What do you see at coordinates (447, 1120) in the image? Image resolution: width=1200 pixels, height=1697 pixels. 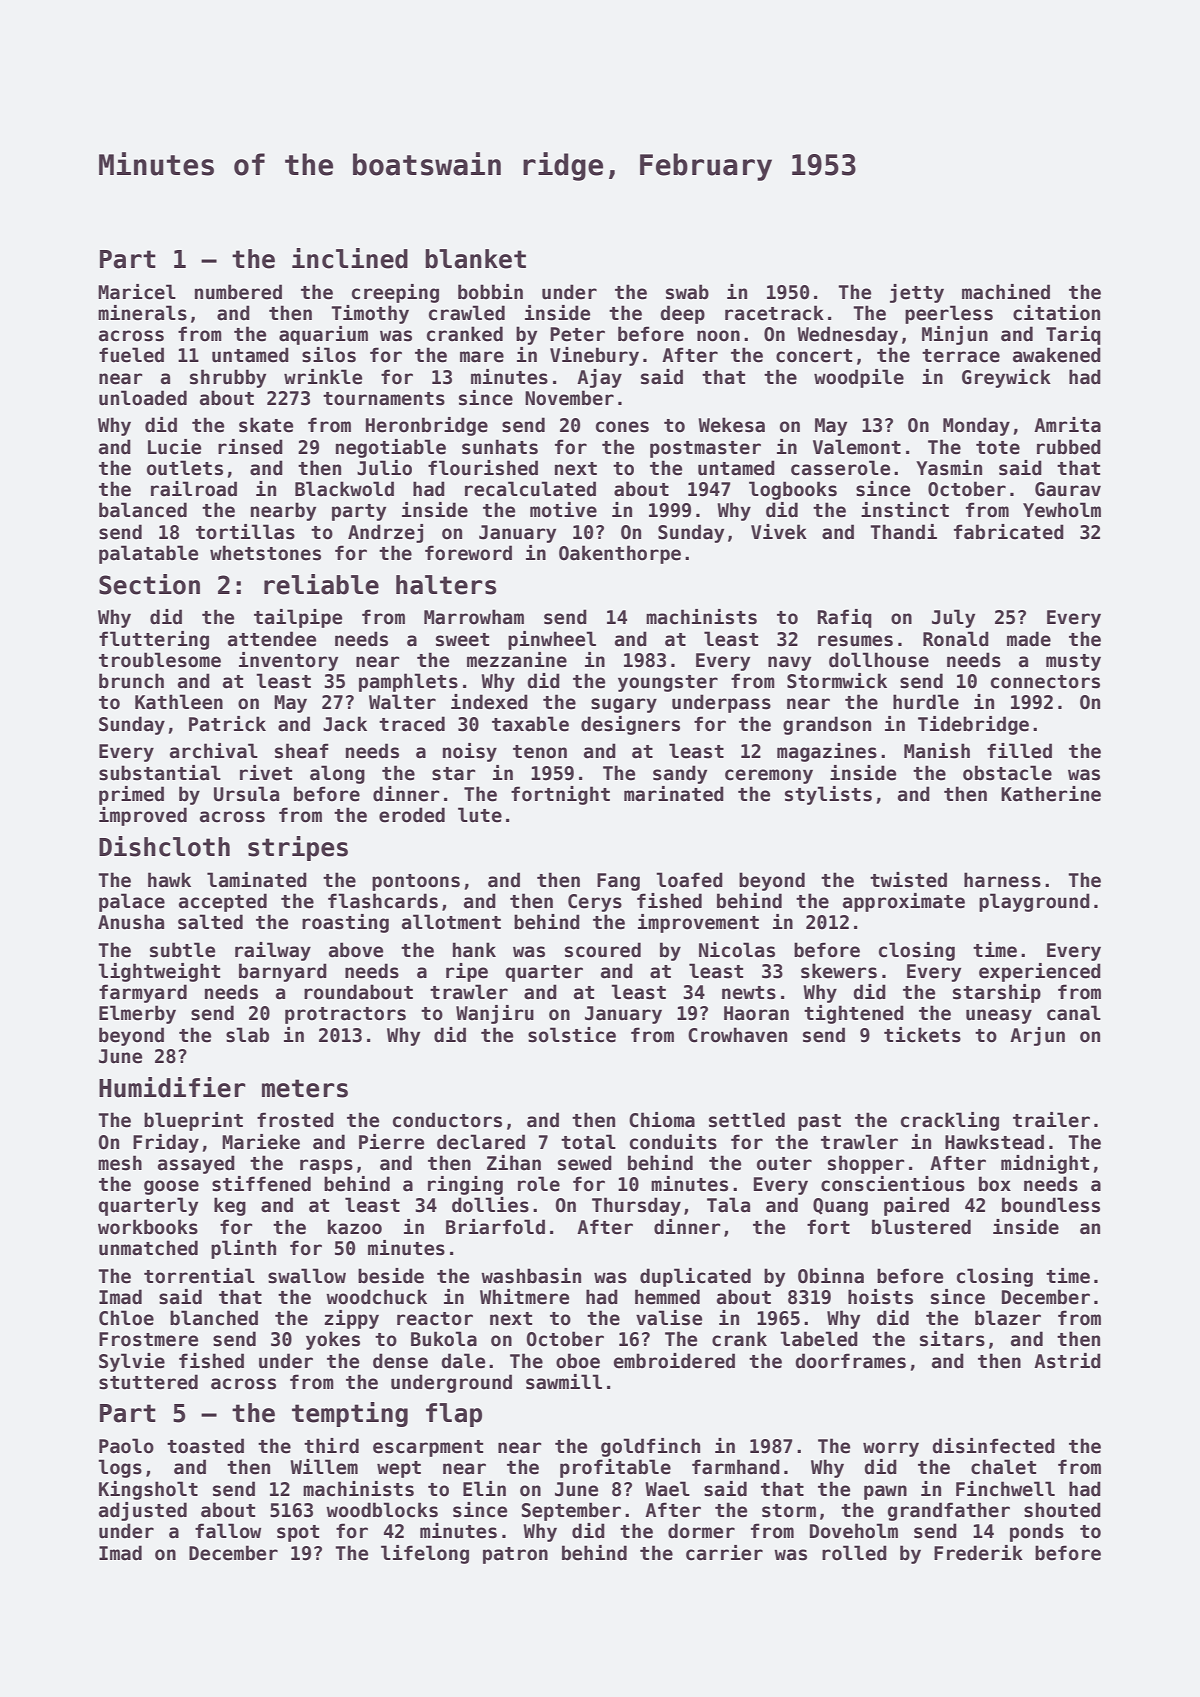 I see `conductors` at bounding box center [447, 1120].
